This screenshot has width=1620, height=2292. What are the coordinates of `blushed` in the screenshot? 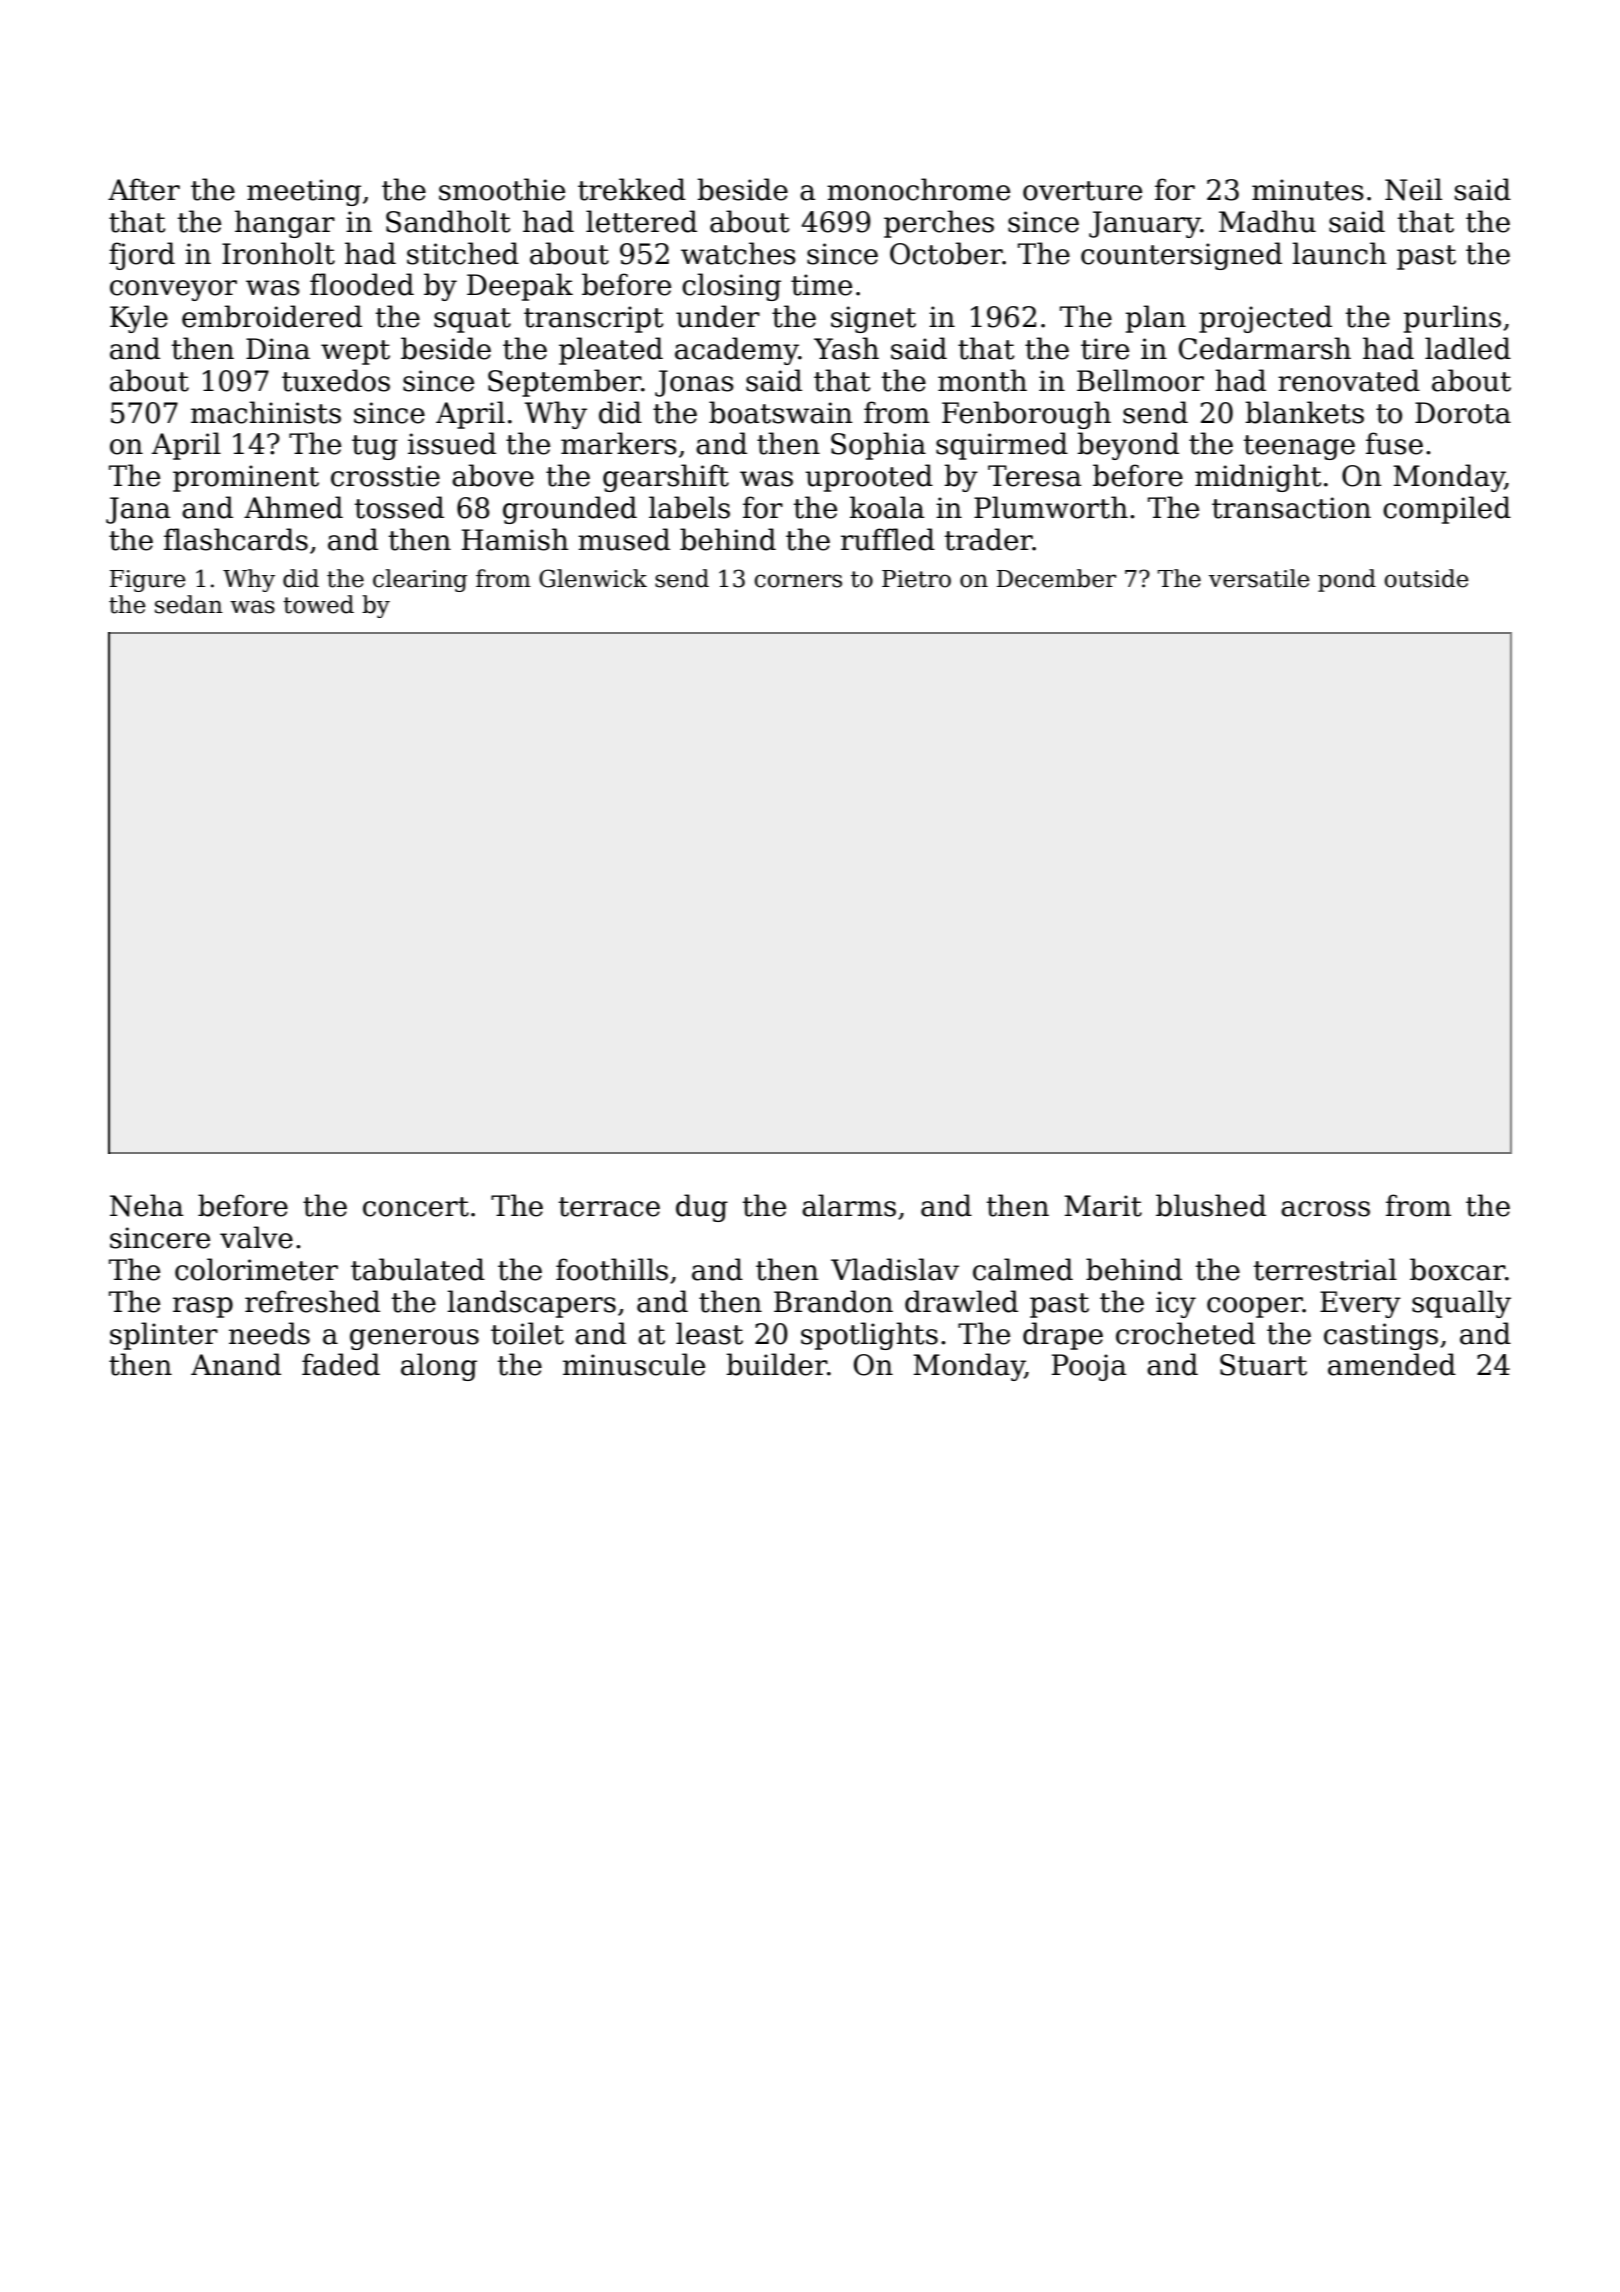 It's located at (1211, 1205).
